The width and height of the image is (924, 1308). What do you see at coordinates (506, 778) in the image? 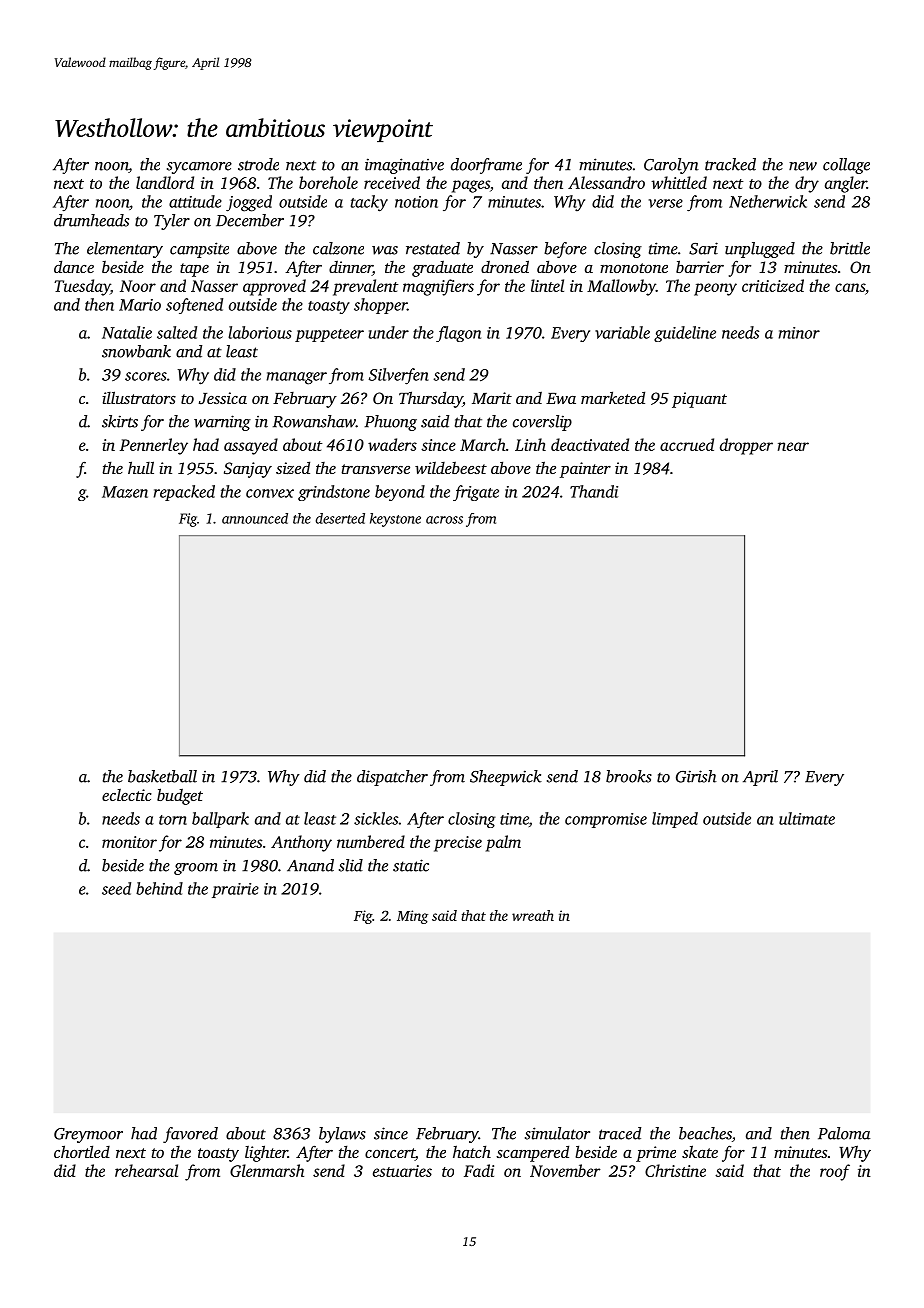
I see `Sheepwick` at bounding box center [506, 778].
